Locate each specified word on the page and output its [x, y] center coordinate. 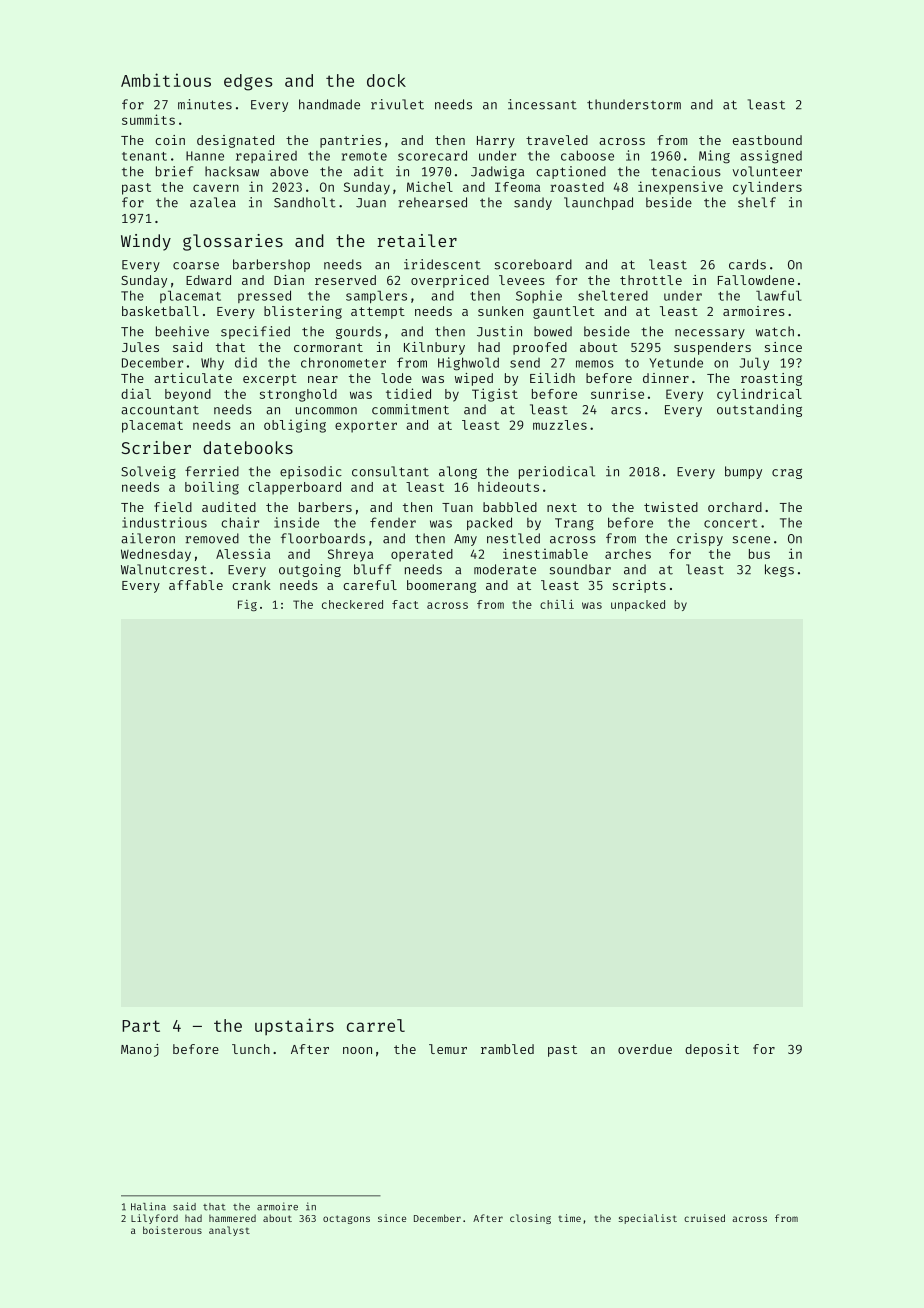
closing [530, 1219]
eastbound [767, 140]
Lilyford [154, 1219]
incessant [542, 104]
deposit [712, 1050]
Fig [247, 605]
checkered [352, 604]
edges [248, 82]
